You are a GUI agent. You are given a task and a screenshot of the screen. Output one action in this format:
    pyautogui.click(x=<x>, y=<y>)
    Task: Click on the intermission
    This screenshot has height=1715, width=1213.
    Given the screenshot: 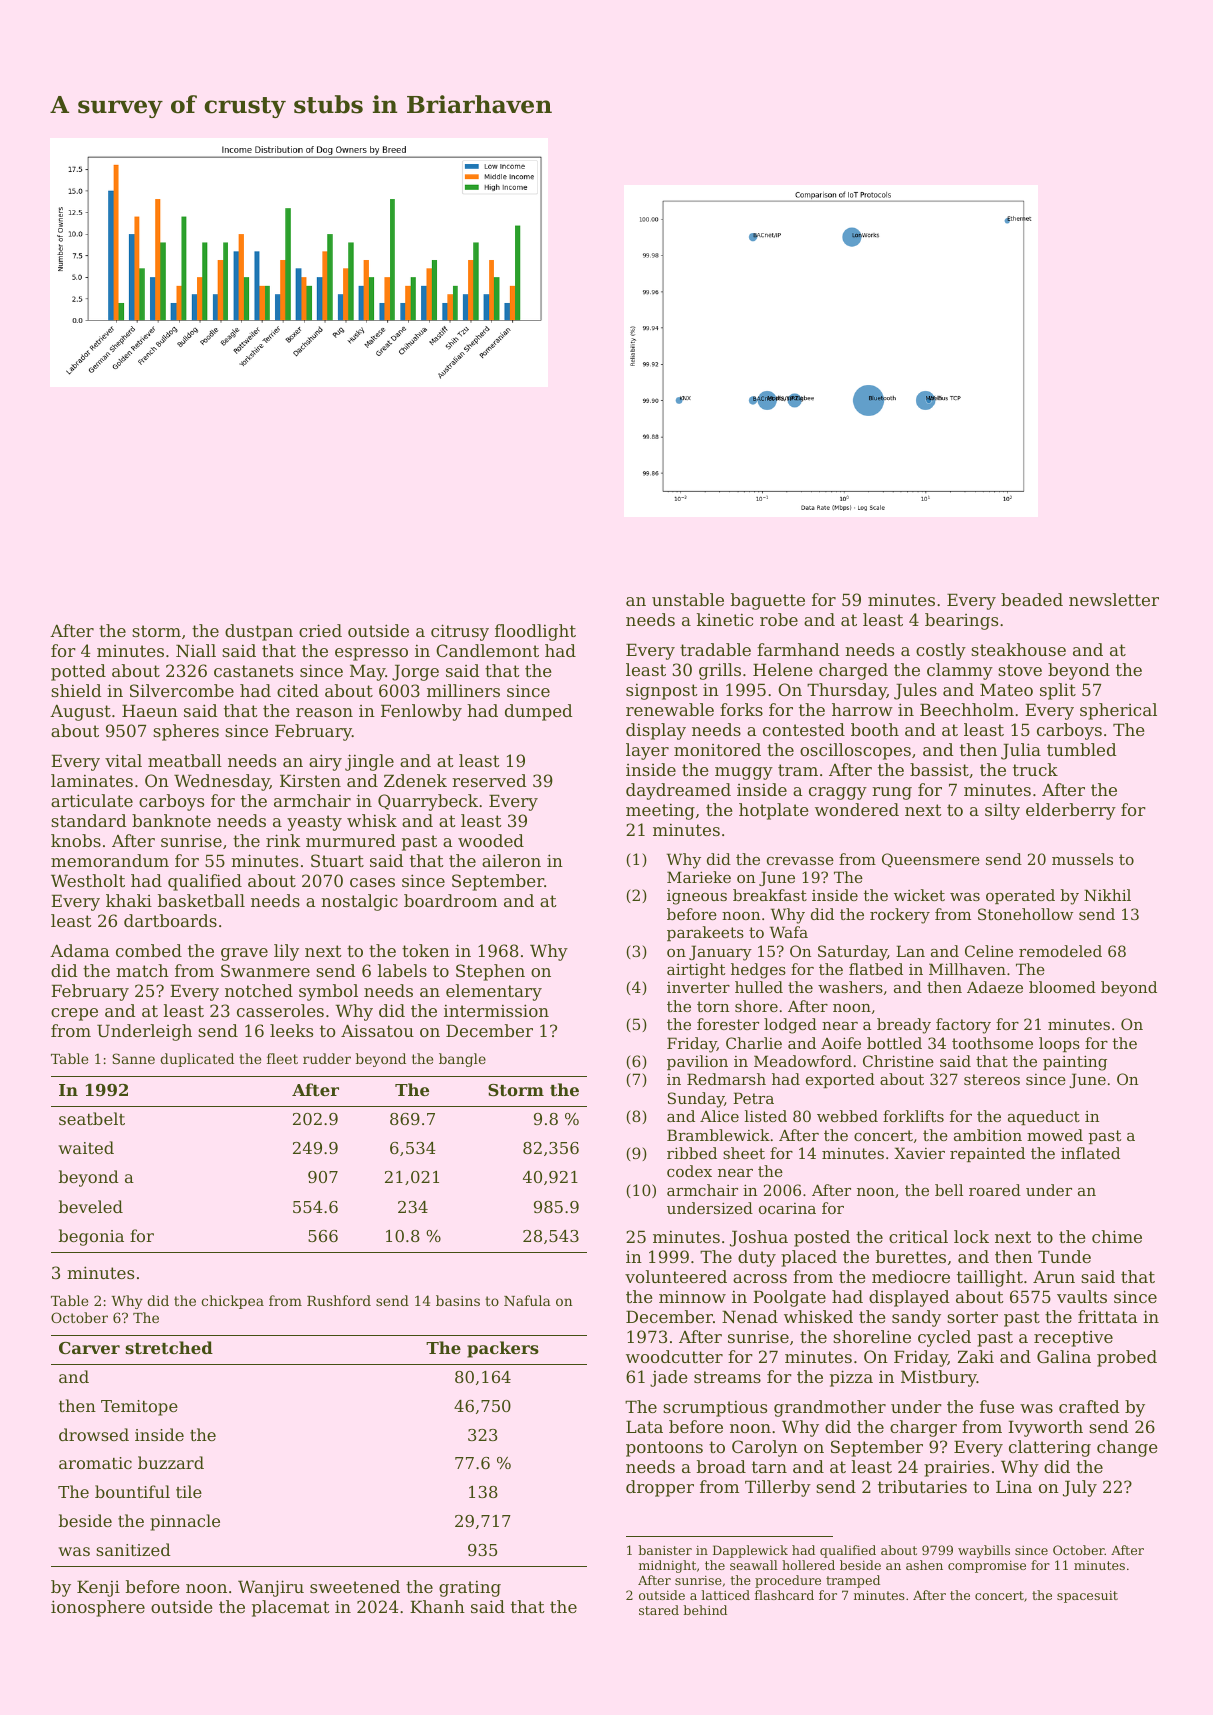 What is the action you would take?
    pyautogui.click(x=496, y=1010)
